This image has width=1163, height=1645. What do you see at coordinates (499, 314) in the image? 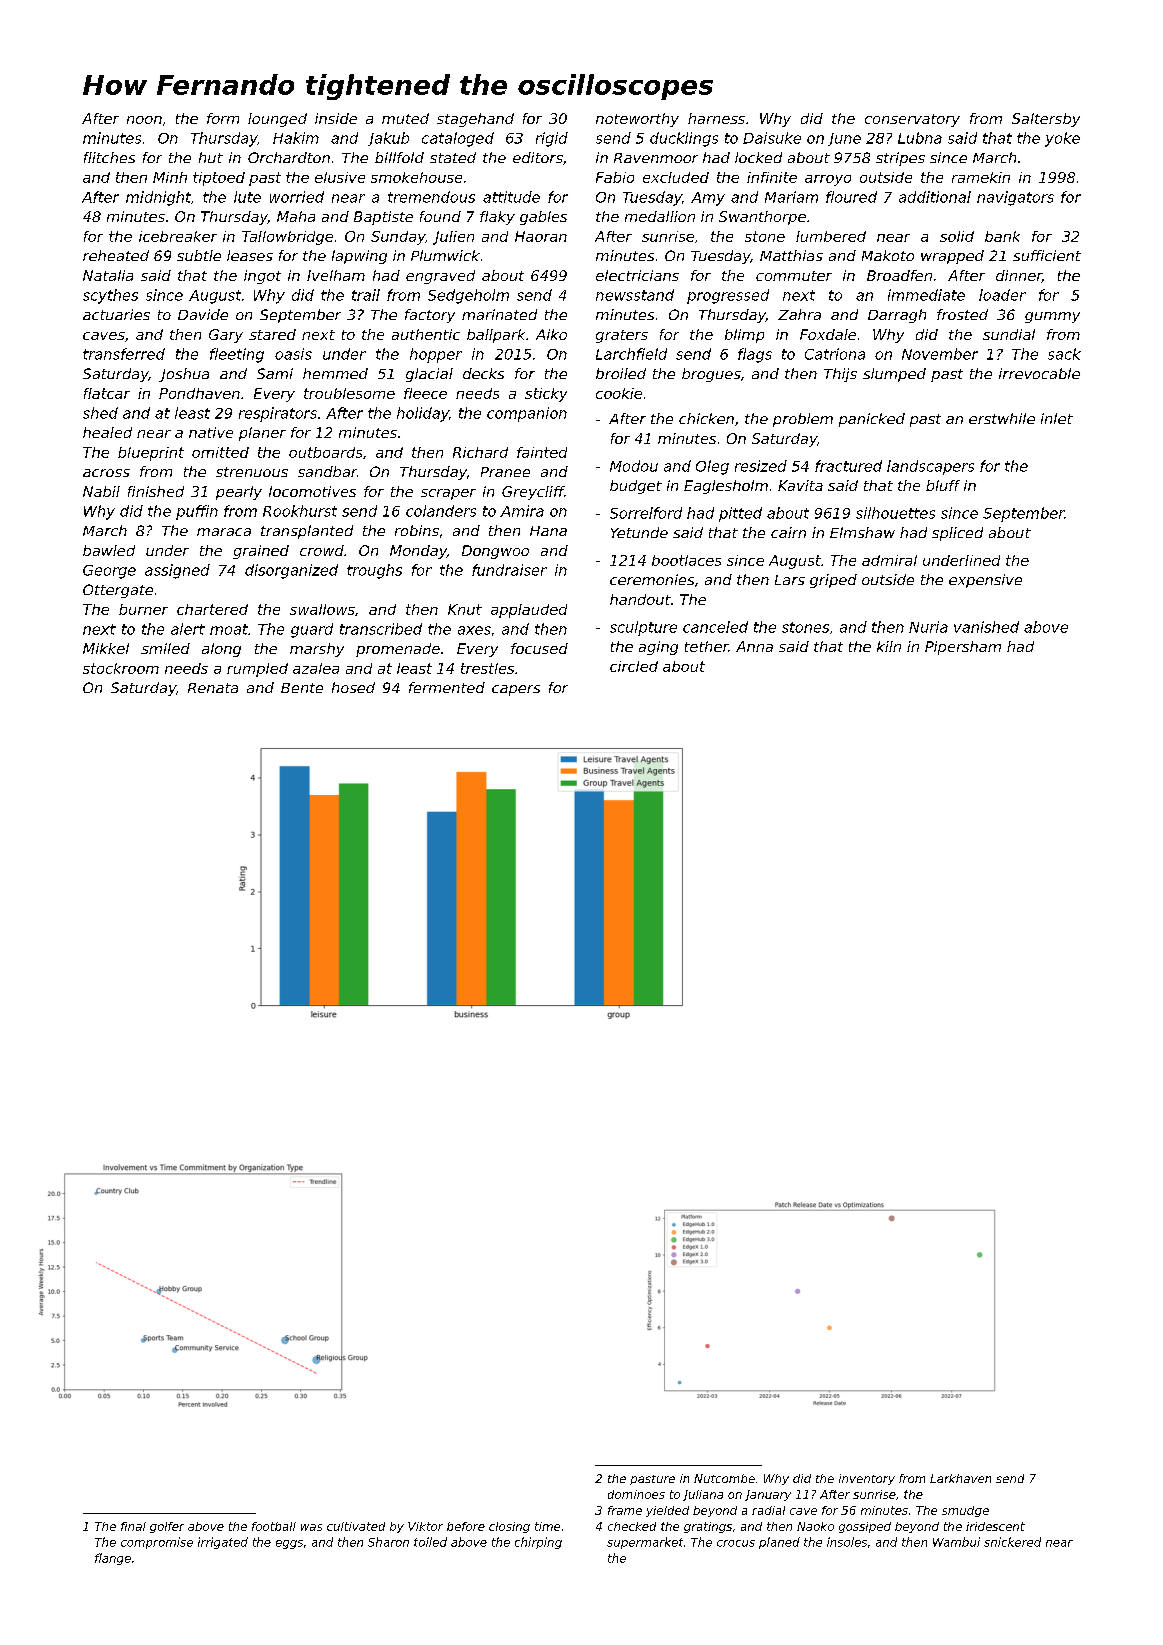
I see `marinated` at bounding box center [499, 314].
